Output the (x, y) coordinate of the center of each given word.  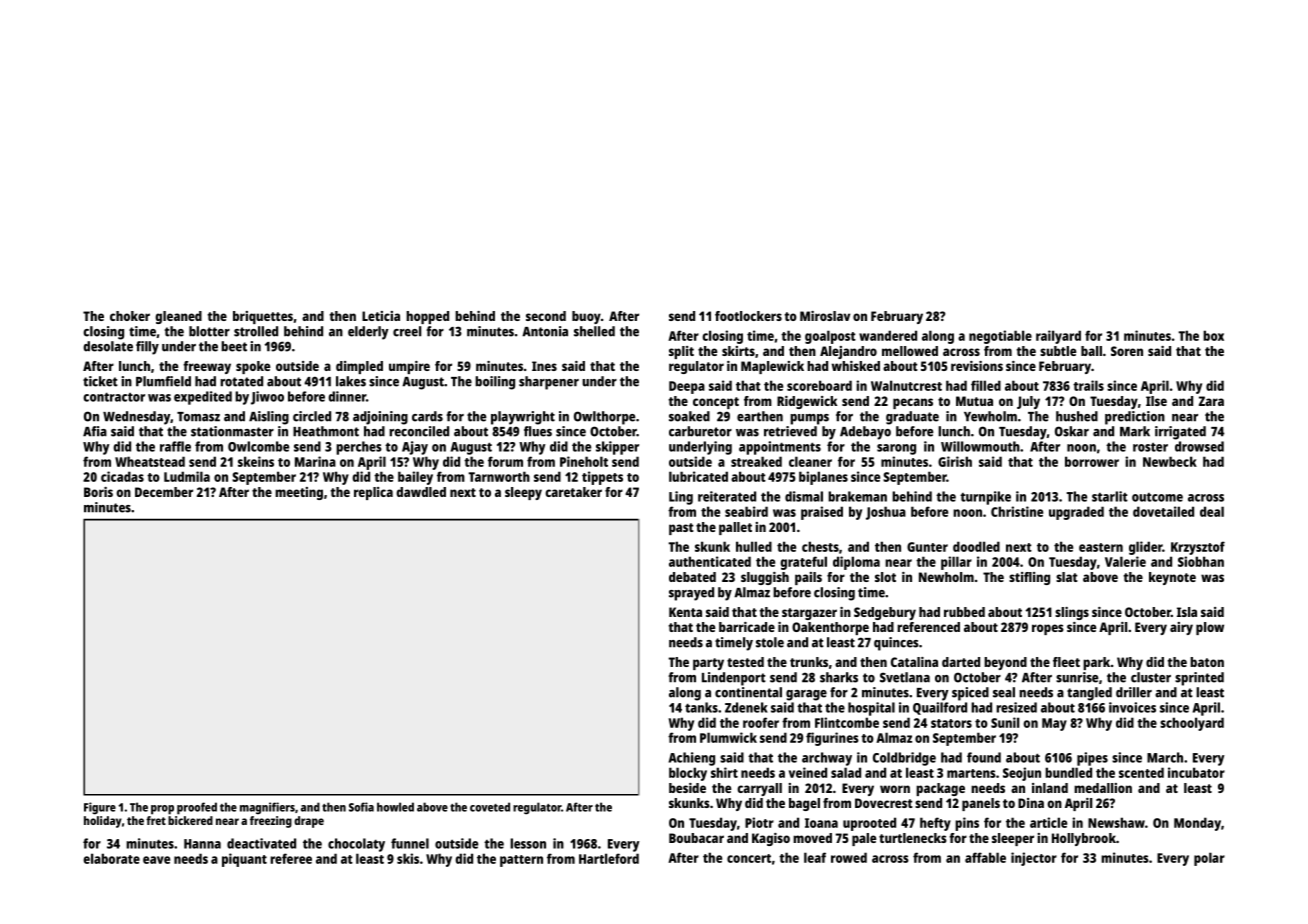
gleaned (178, 317)
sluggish (765, 578)
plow (1210, 628)
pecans (913, 403)
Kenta (685, 612)
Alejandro (848, 352)
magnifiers (267, 808)
